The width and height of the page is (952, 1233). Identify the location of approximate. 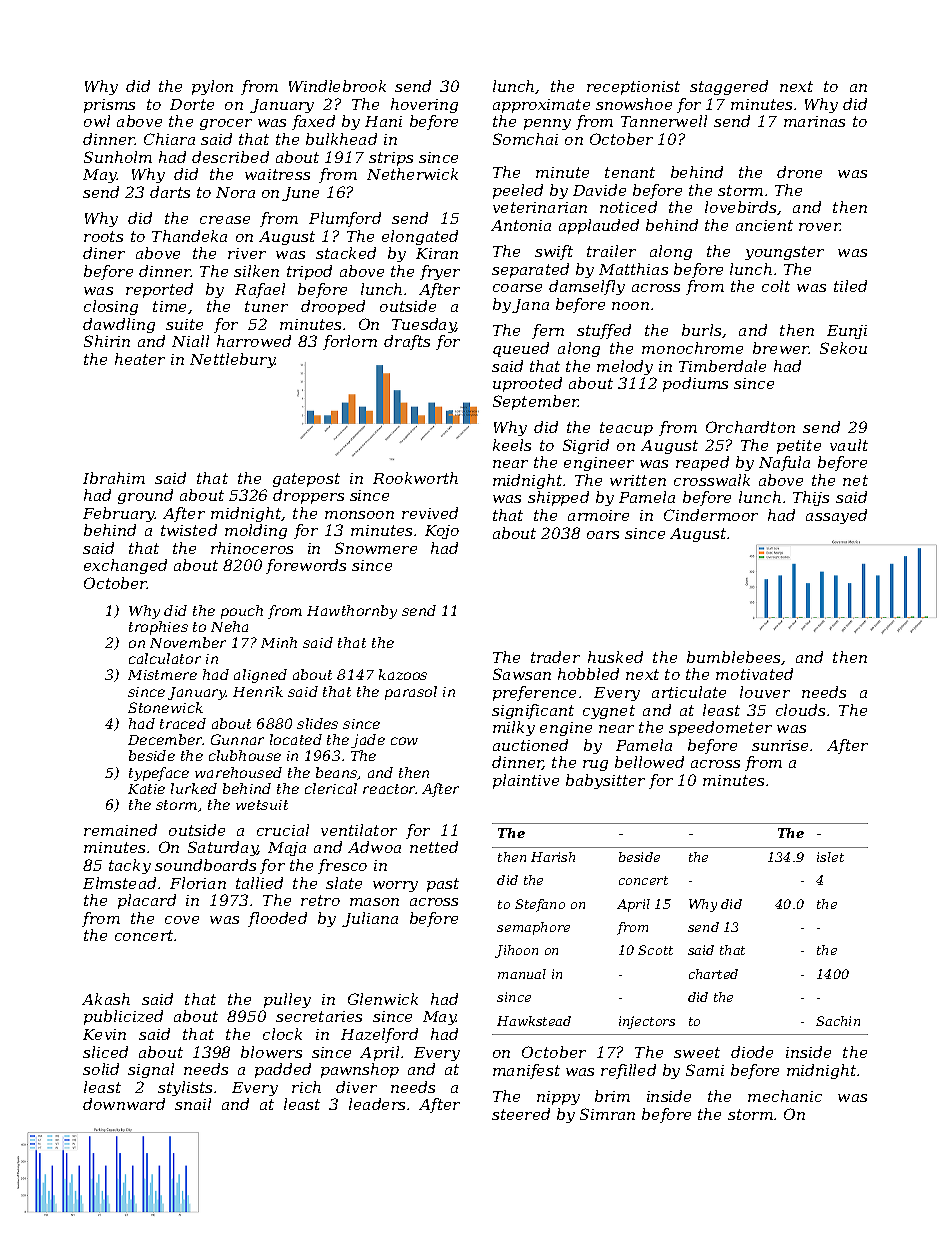
(541, 106).
